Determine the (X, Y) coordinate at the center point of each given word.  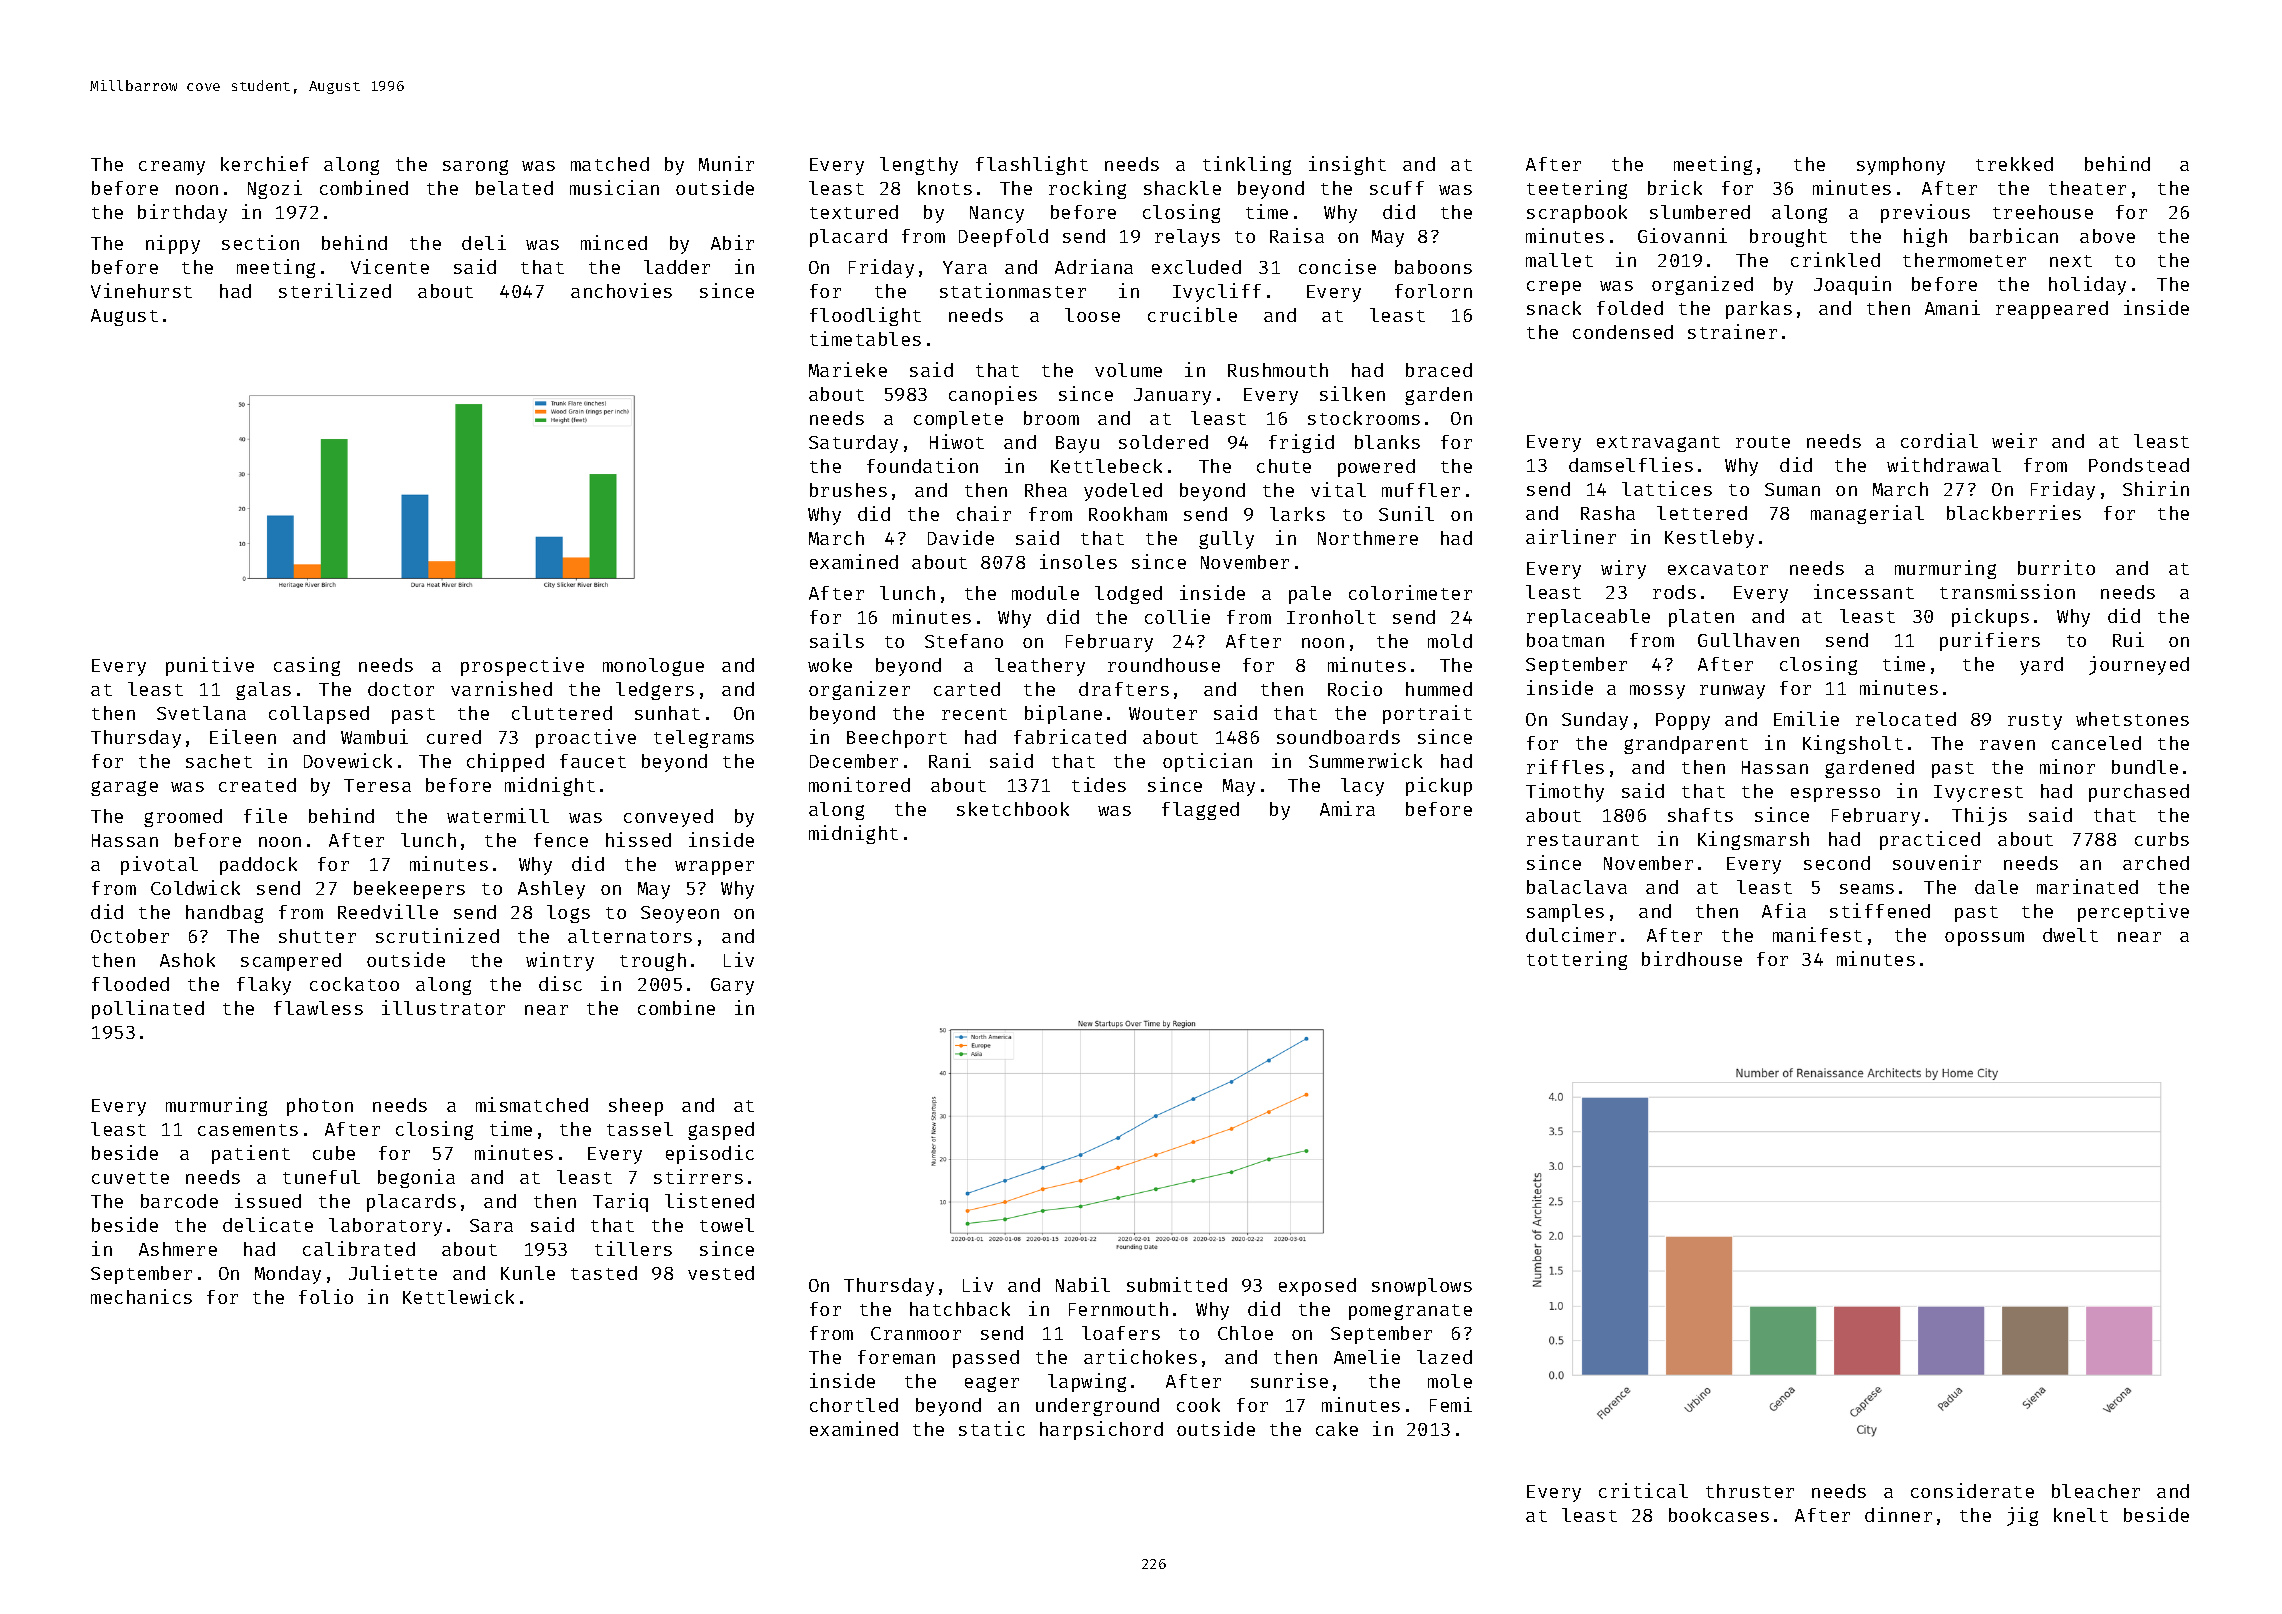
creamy (172, 168)
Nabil (1083, 1284)
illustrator (443, 1007)
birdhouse (1692, 958)
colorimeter (1410, 592)
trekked (2014, 164)
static (992, 1428)
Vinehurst (141, 290)
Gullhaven (1748, 640)
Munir (726, 163)
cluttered (562, 713)
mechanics (141, 1296)
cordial (1939, 440)
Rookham (1128, 514)
